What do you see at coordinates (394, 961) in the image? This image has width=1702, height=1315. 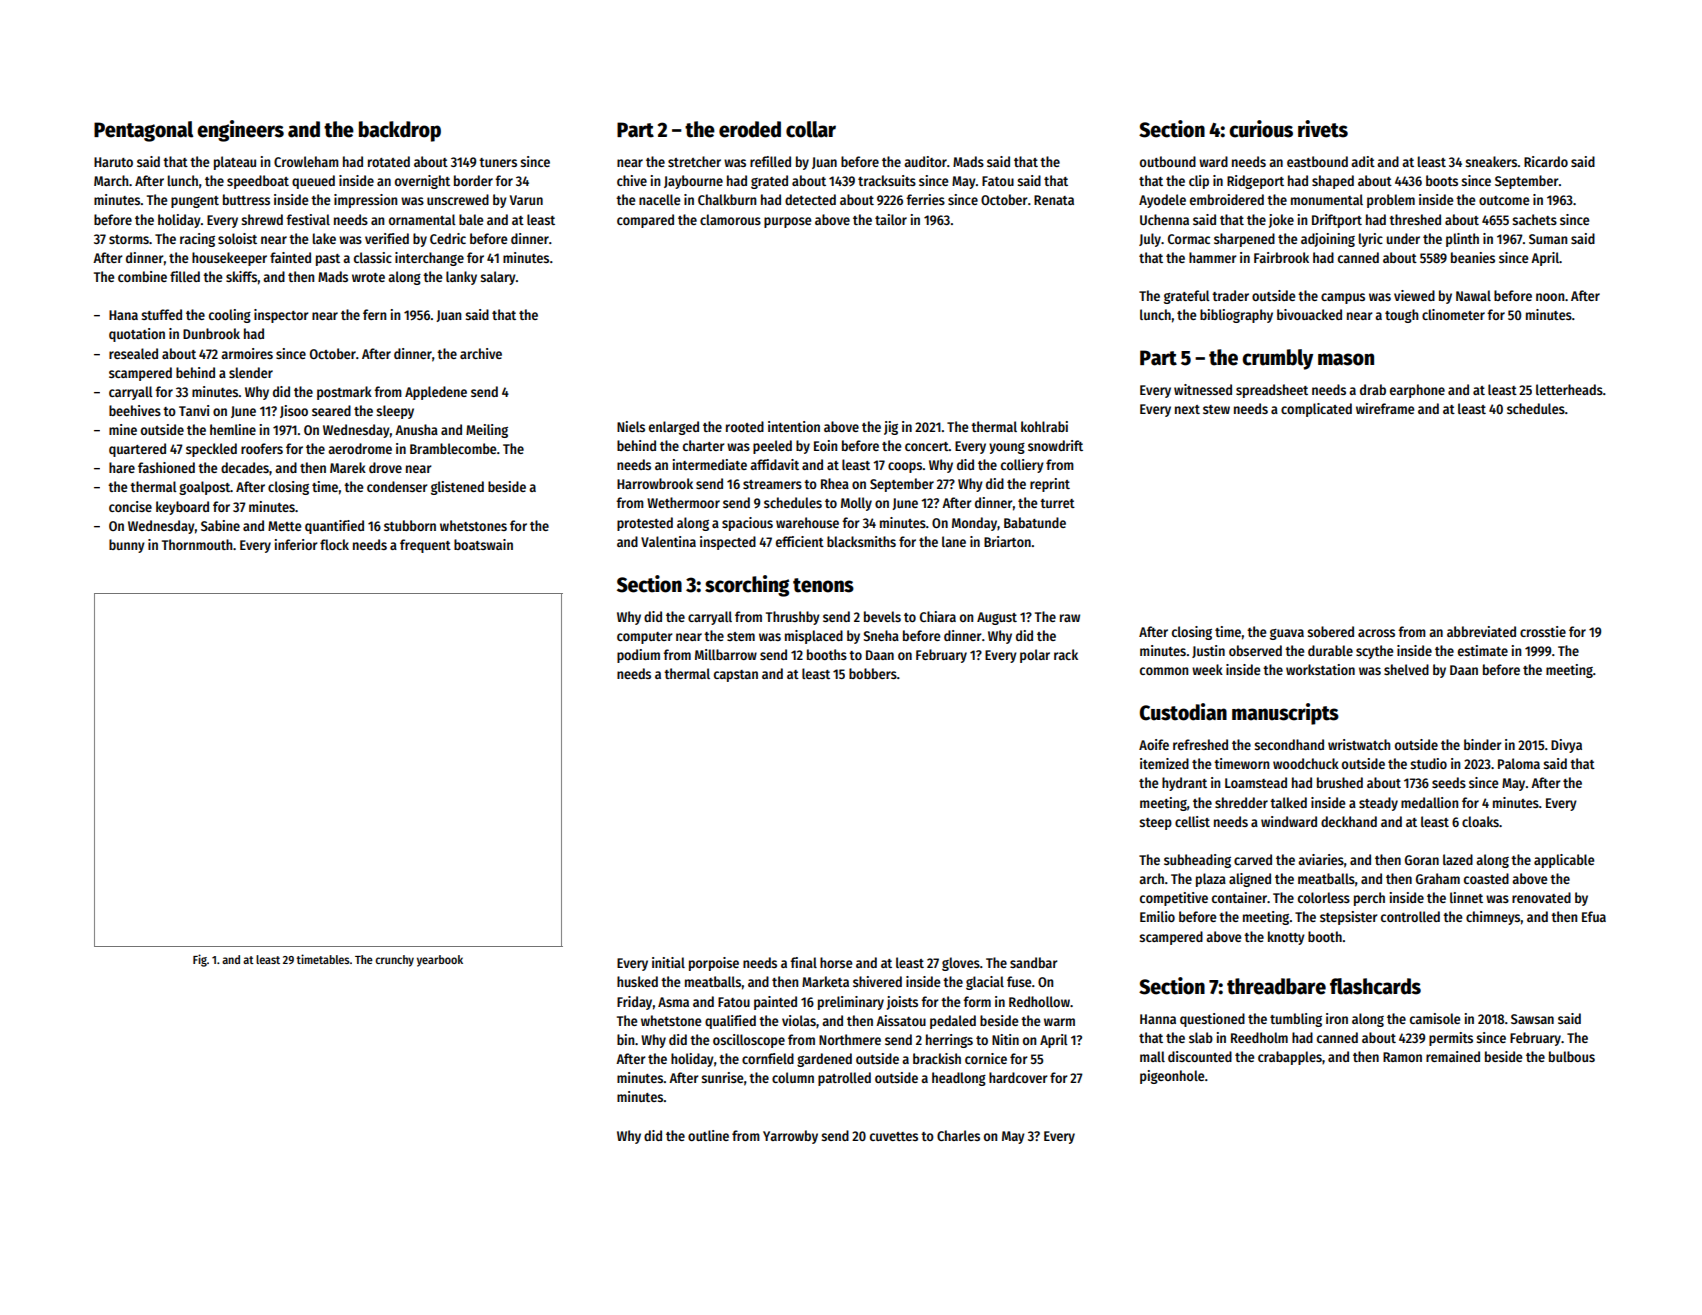 I see `crunchy` at bounding box center [394, 961].
